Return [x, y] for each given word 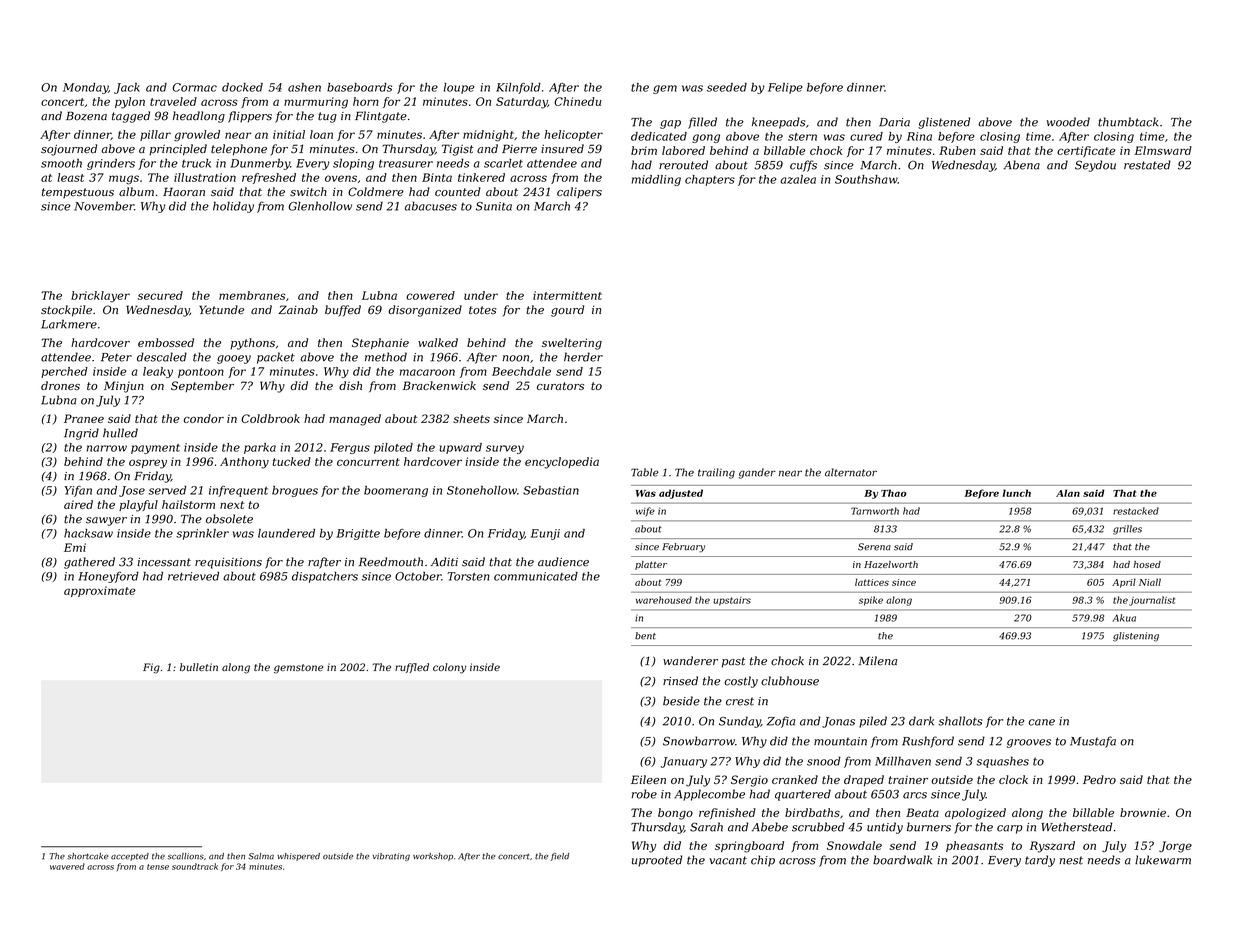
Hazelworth [891, 564]
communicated [536, 576]
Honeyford [108, 577]
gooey [234, 359]
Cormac [194, 87]
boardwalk [902, 860]
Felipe [785, 88]
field [560, 857]
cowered [430, 295]
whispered [298, 857]
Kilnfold [518, 88]
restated [1147, 165]
